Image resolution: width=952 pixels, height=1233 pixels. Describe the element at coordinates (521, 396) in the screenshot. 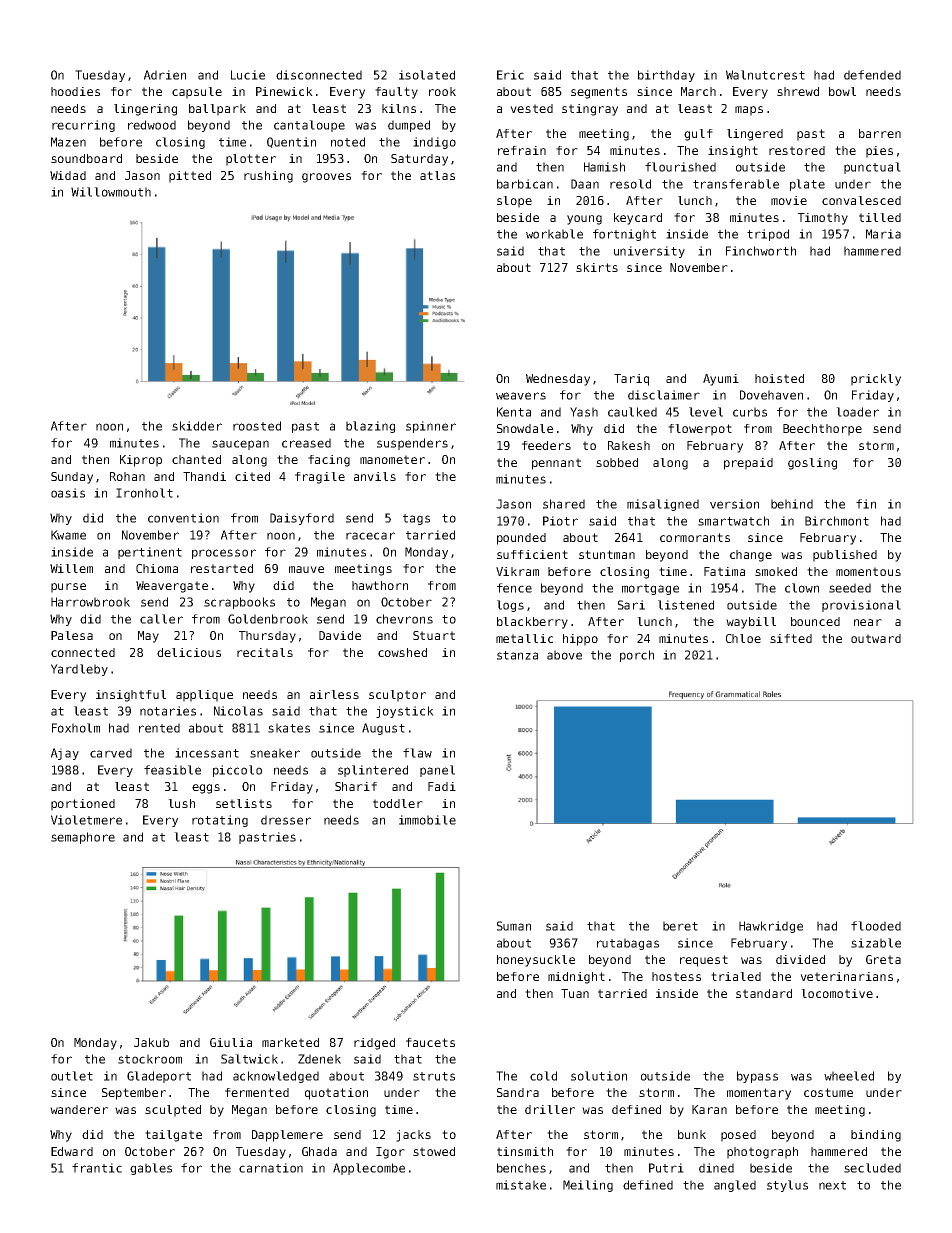

I see `weavers` at that location.
